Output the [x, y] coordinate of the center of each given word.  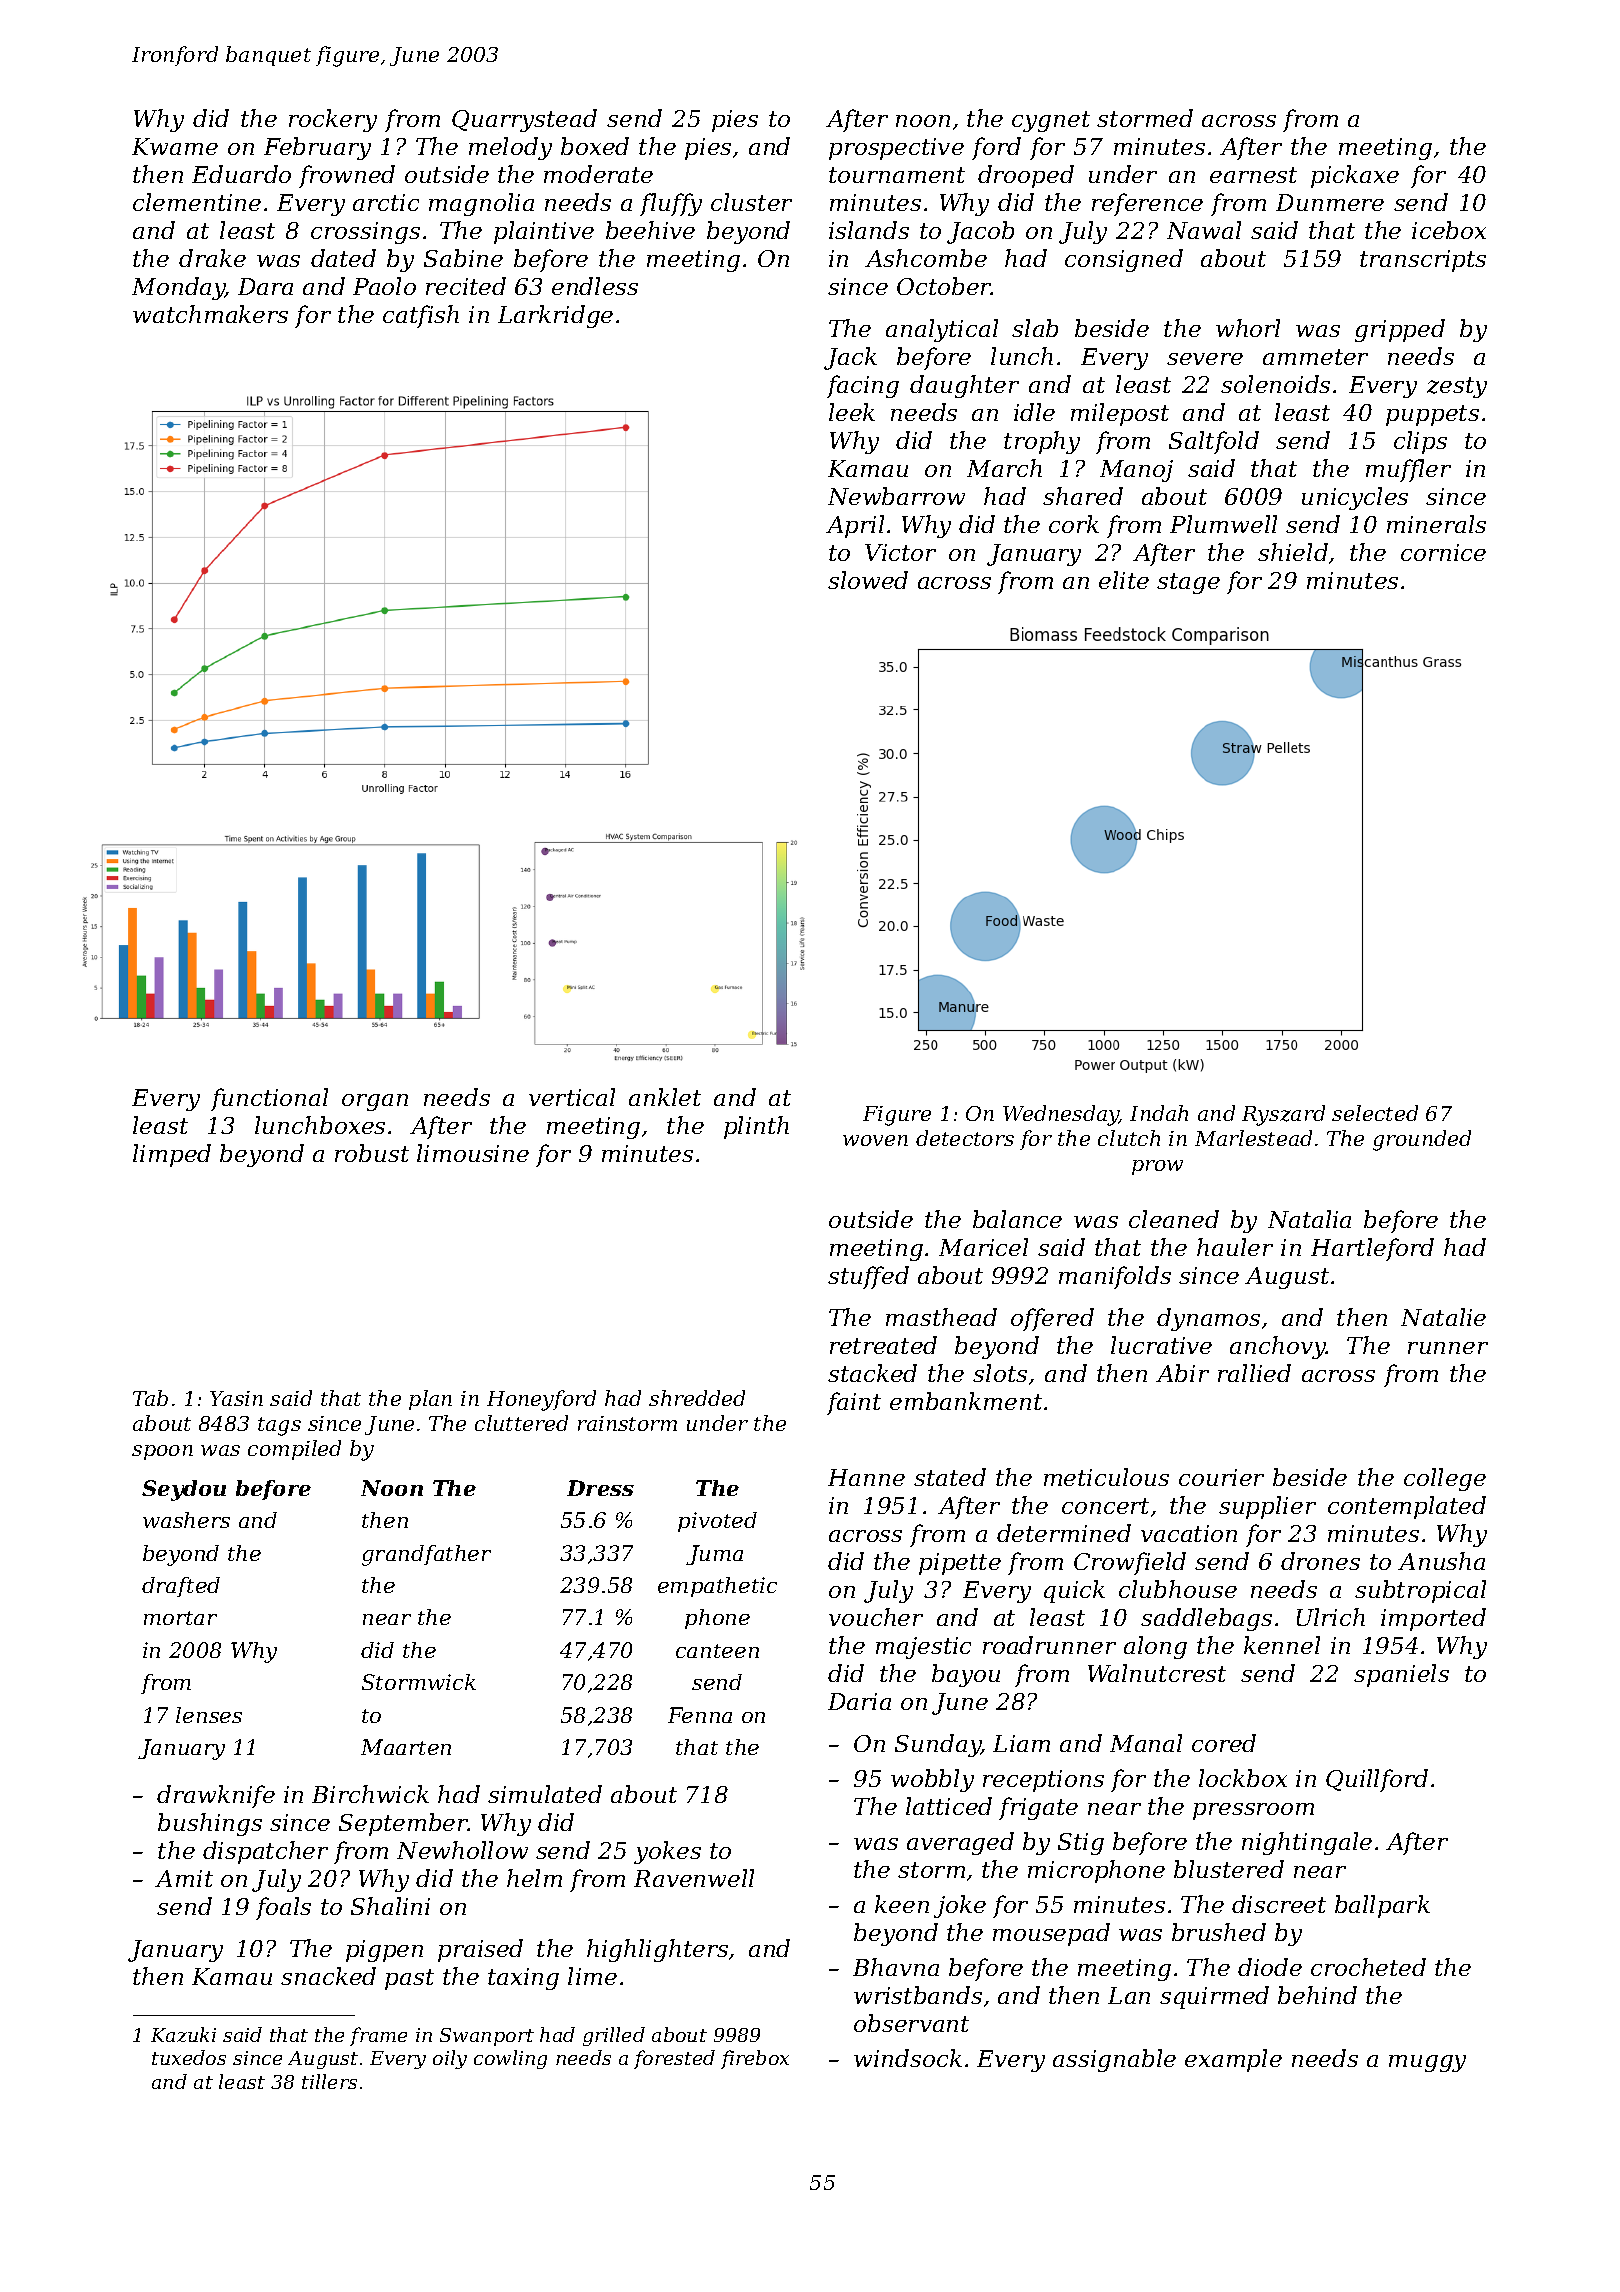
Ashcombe [926, 258]
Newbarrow [896, 496]
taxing [523, 1979]
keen [902, 1904]
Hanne [866, 1477]
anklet [665, 1097]
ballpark [1382, 1906]
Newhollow [462, 1850]
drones [1320, 1561]
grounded [1422, 1140]
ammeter [1315, 357]
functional [269, 1099]
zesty [1457, 387]
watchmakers [210, 314]
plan [430, 1400]
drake [212, 258]
